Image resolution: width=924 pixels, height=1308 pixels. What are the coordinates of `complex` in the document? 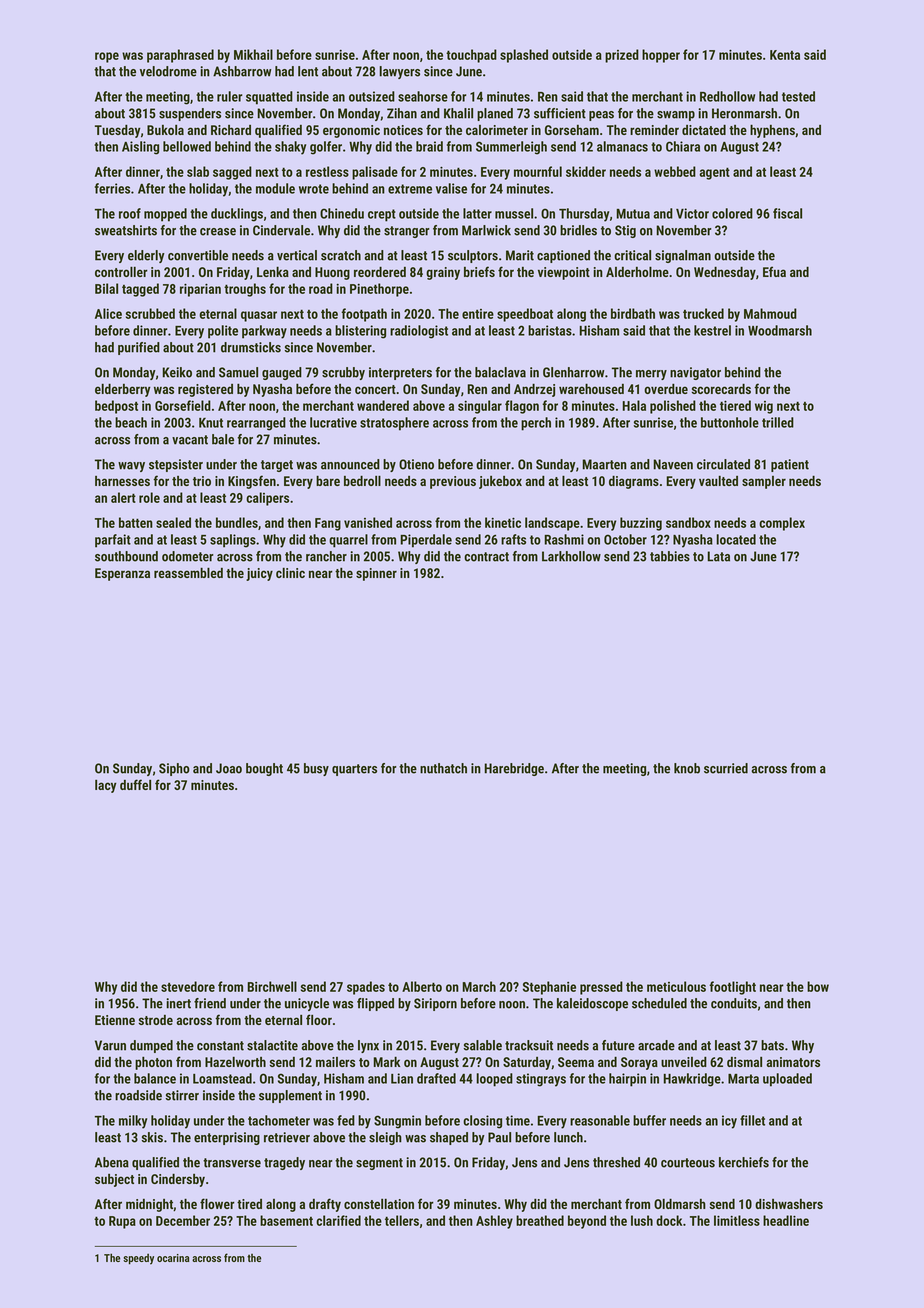 It's located at (782, 524).
